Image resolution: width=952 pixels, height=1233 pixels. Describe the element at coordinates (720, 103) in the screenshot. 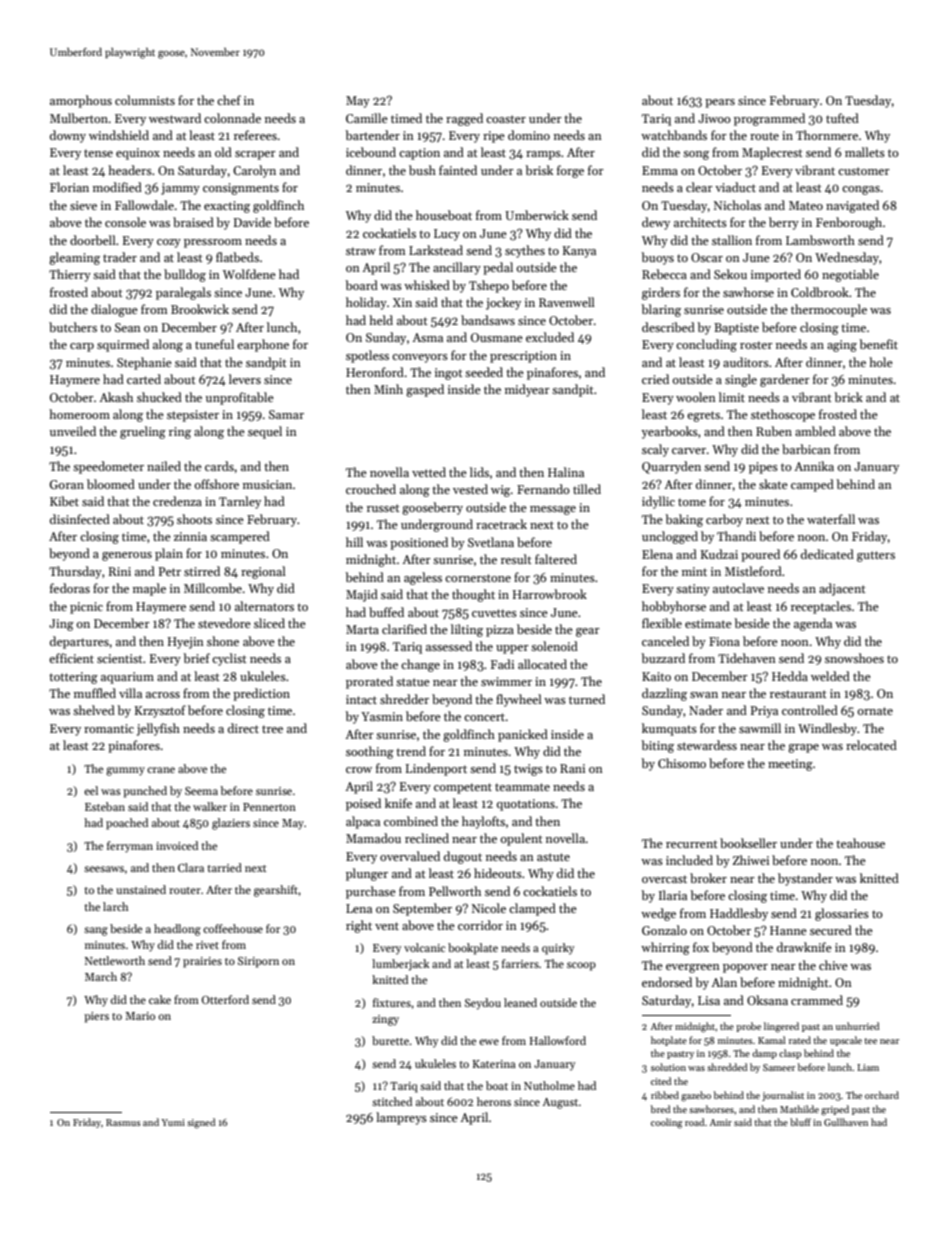

I see `pears` at that location.
